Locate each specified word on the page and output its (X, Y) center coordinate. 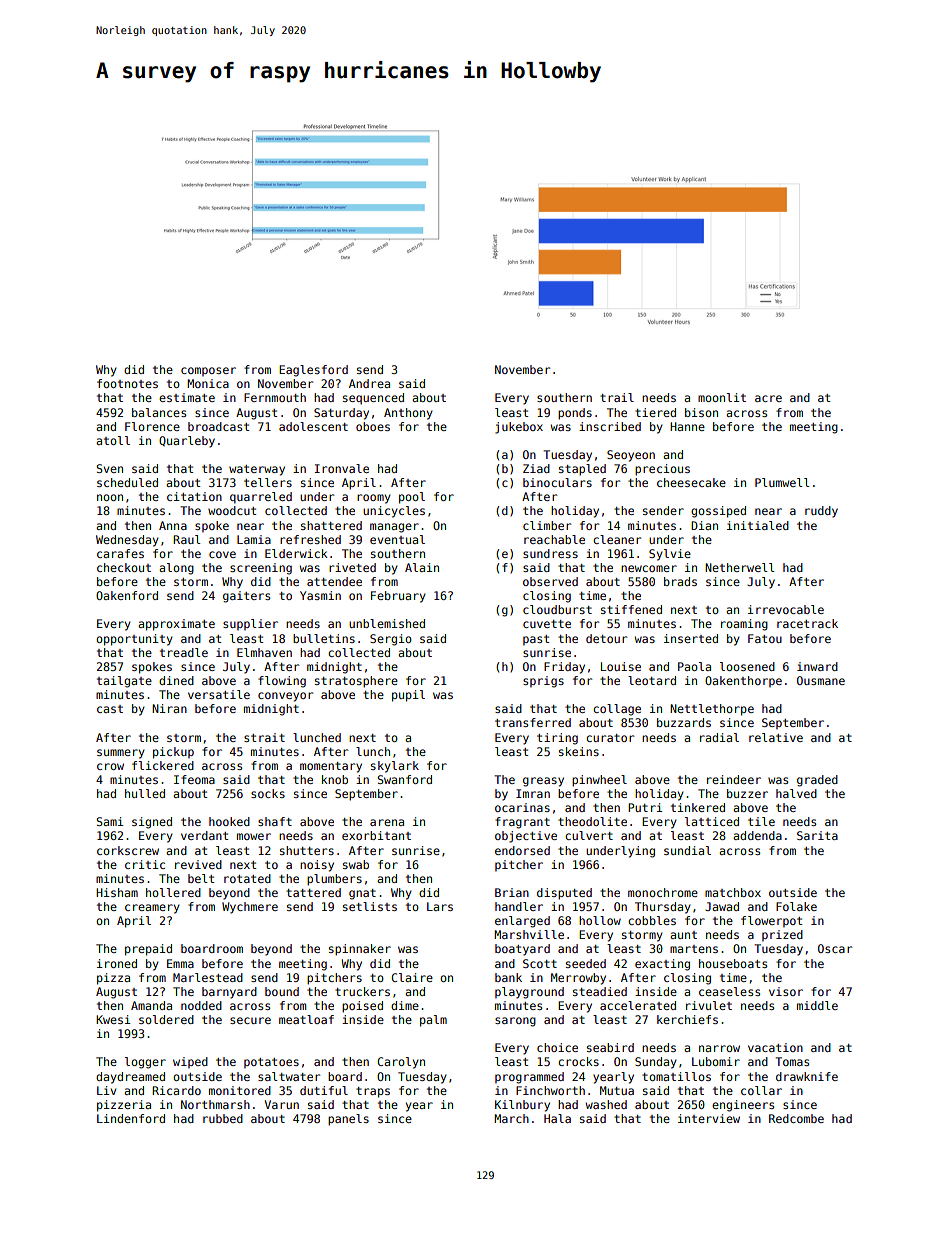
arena (387, 822)
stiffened (631, 609)
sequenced (373, 399)
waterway (257, 470)
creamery (152, 909)
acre (768, 398)
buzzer (747, 793)
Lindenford (131, 1118)
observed (550, 581)
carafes (120, 553)
